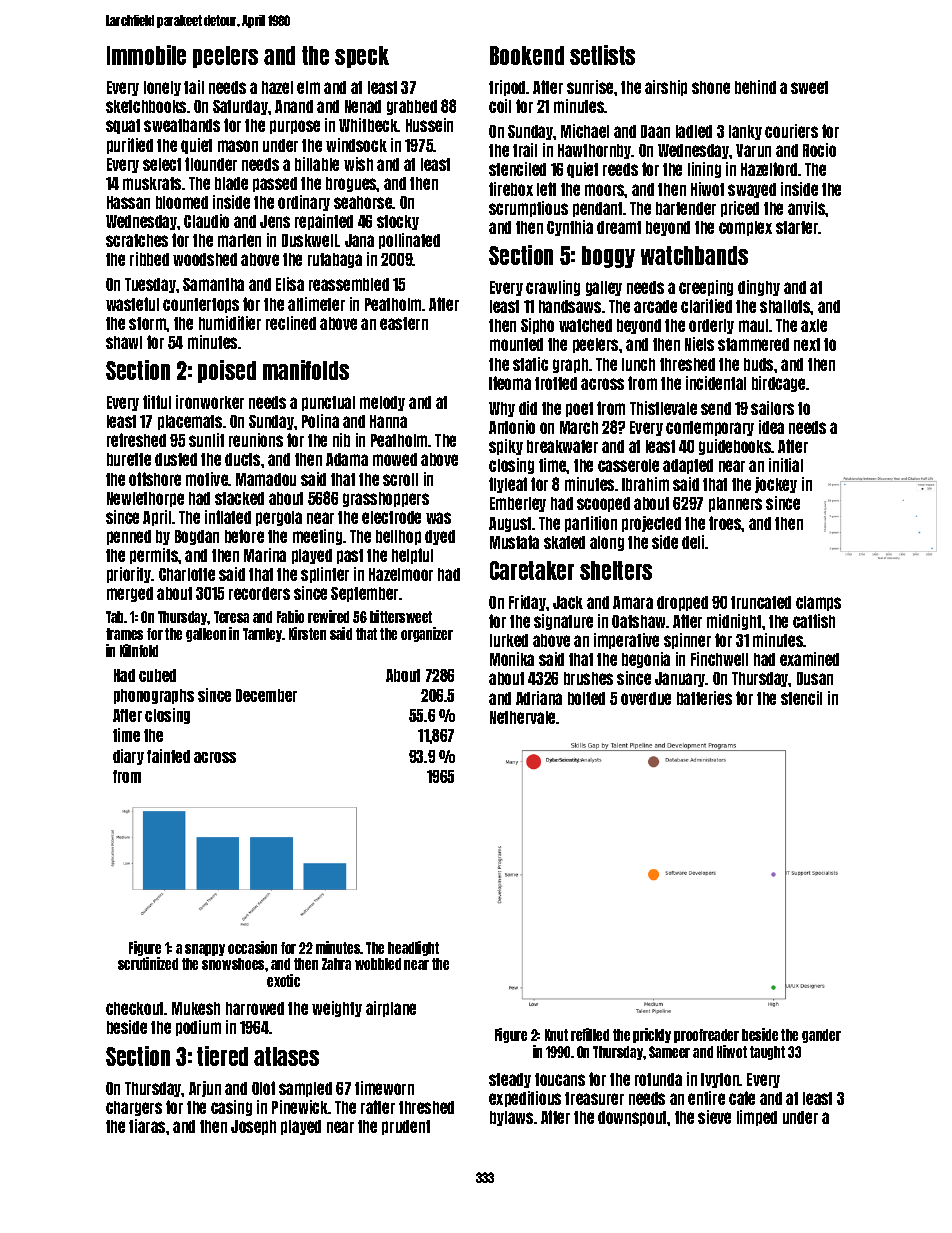 This screenshot has width=952, height=1233. I want to click on Joseph, so click(253, 1127).
